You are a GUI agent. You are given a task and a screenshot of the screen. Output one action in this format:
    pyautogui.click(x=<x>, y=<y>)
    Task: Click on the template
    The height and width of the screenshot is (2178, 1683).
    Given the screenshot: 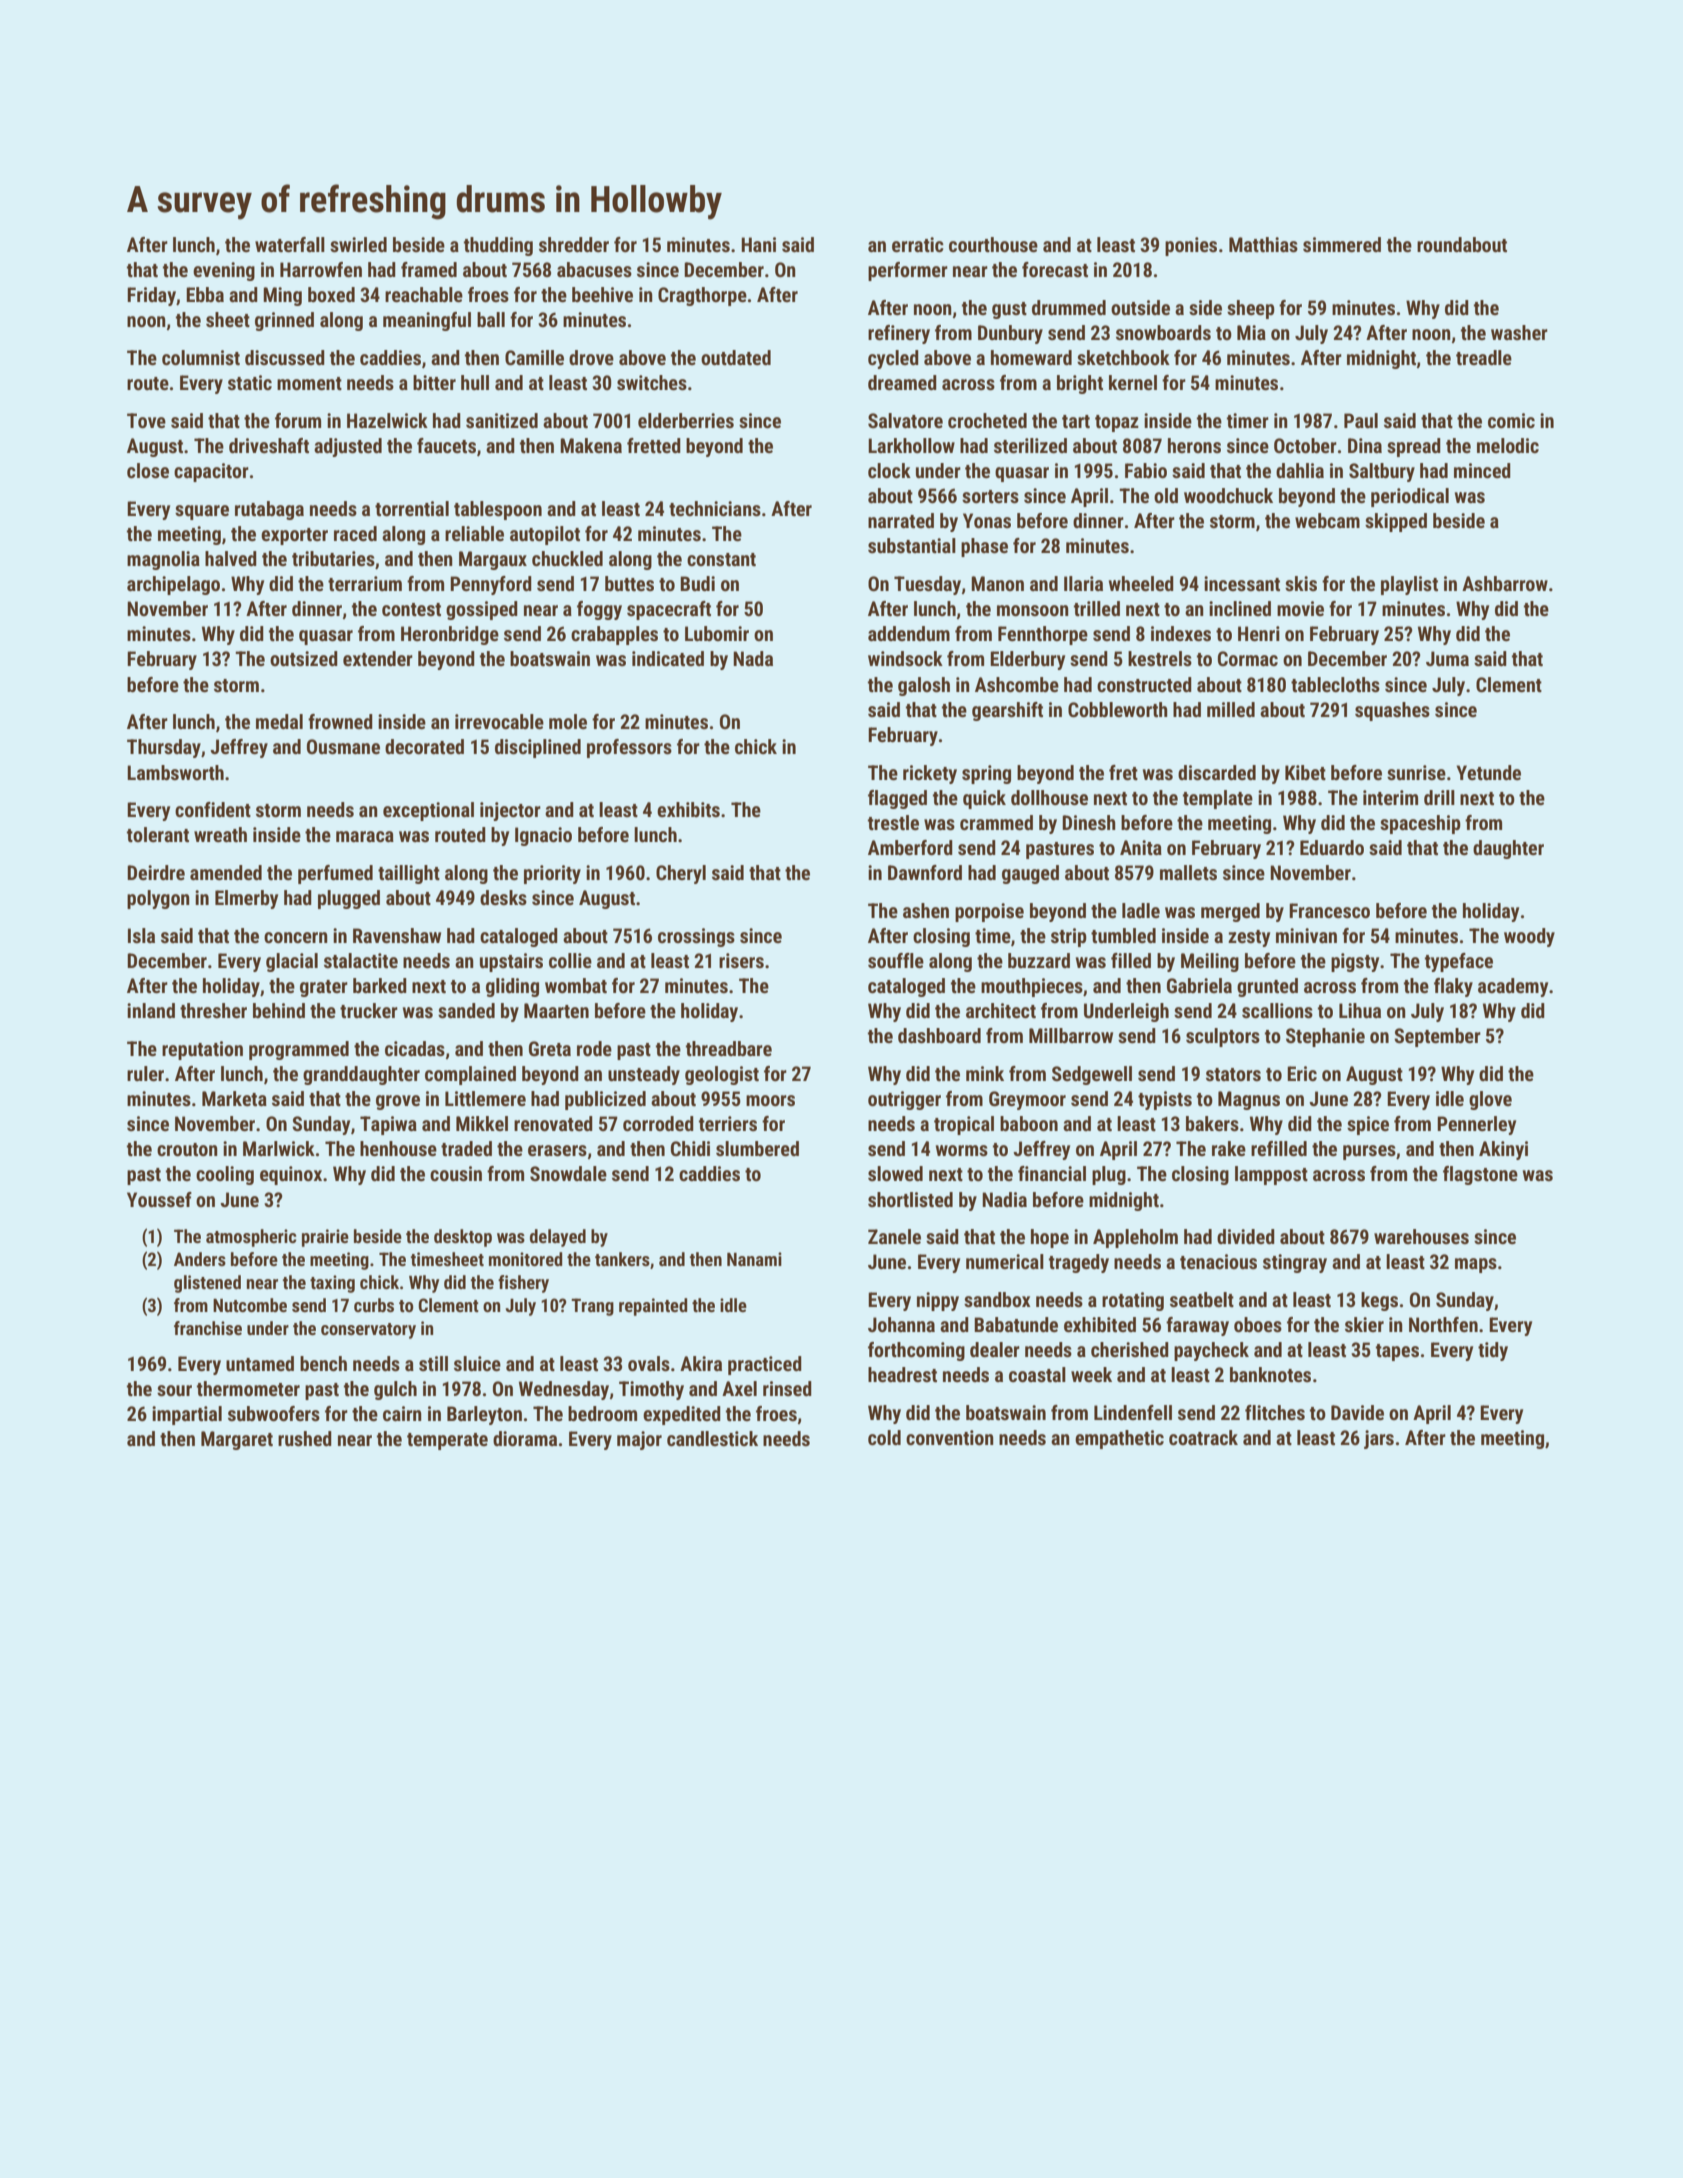 What is the action you would take?
    pyautogui.click(x=1218, y=799)
